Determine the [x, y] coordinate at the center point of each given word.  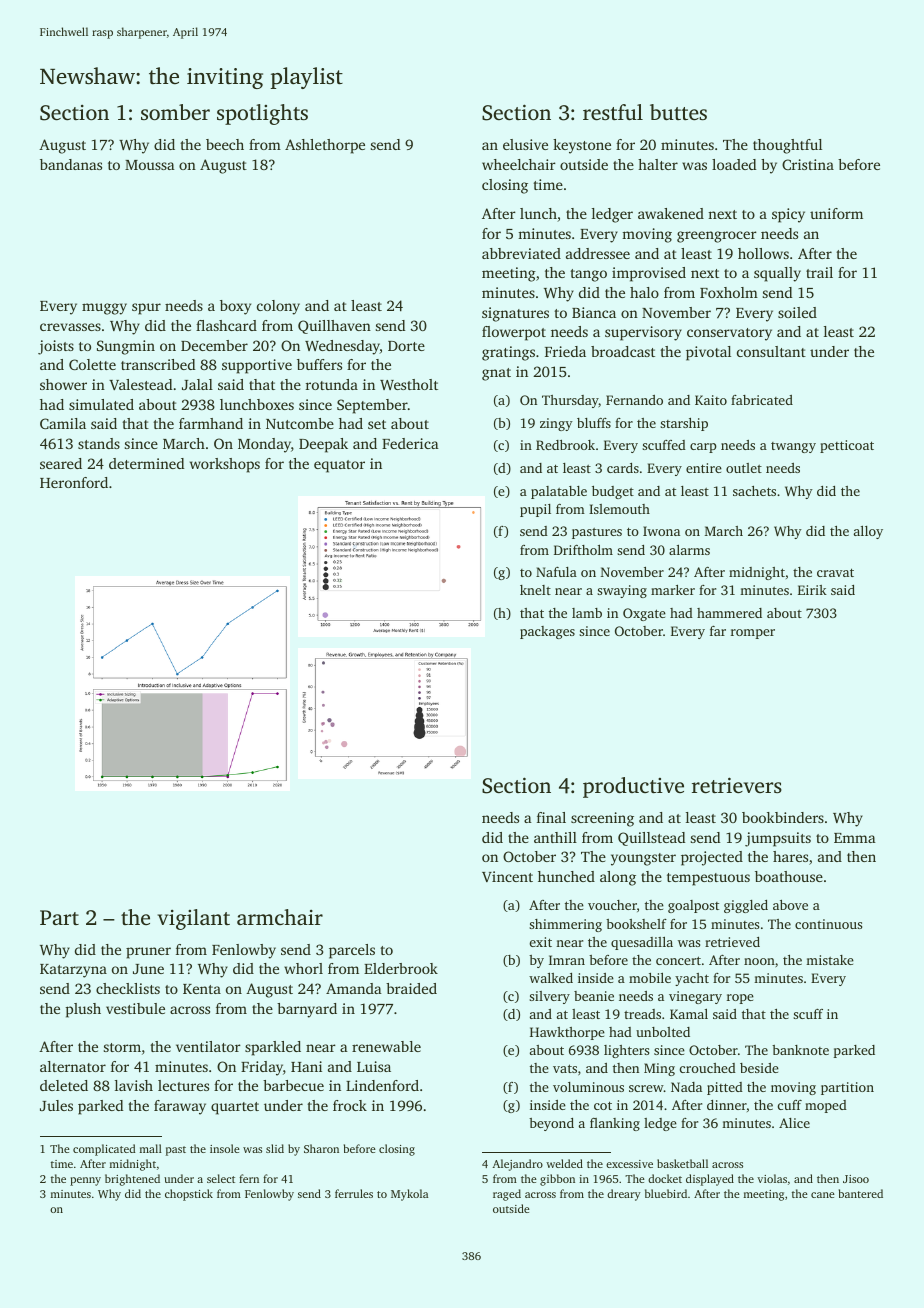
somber [175, 112]
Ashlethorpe [325, 146]
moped [826, 1106]
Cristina [808, 164]
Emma [855, 838]
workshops [225, 465]
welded [564, 1163]
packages [547, 632]
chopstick [189, 1195]
